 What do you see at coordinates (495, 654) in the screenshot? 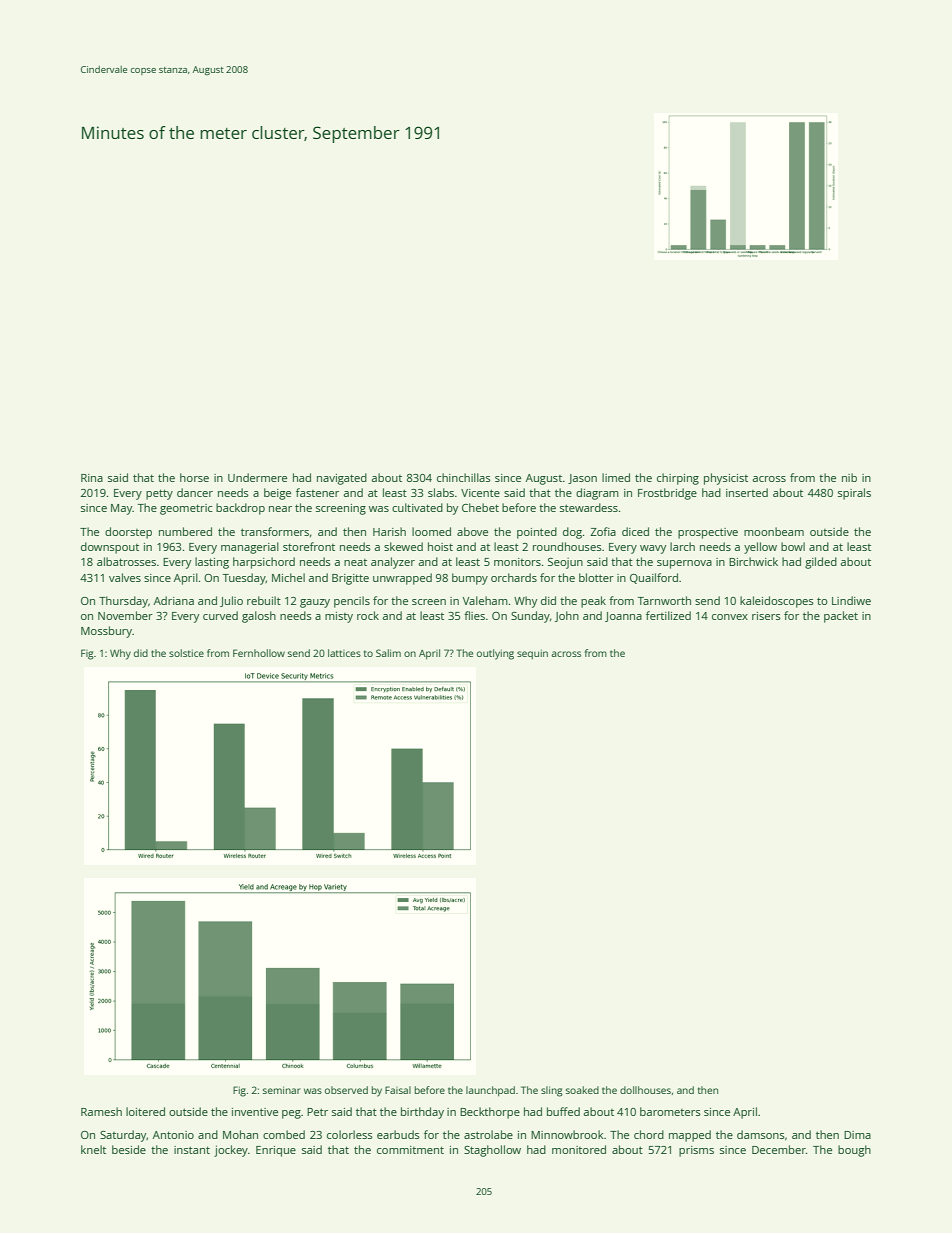
I see `outlying` at bounding box center [495, 654].
